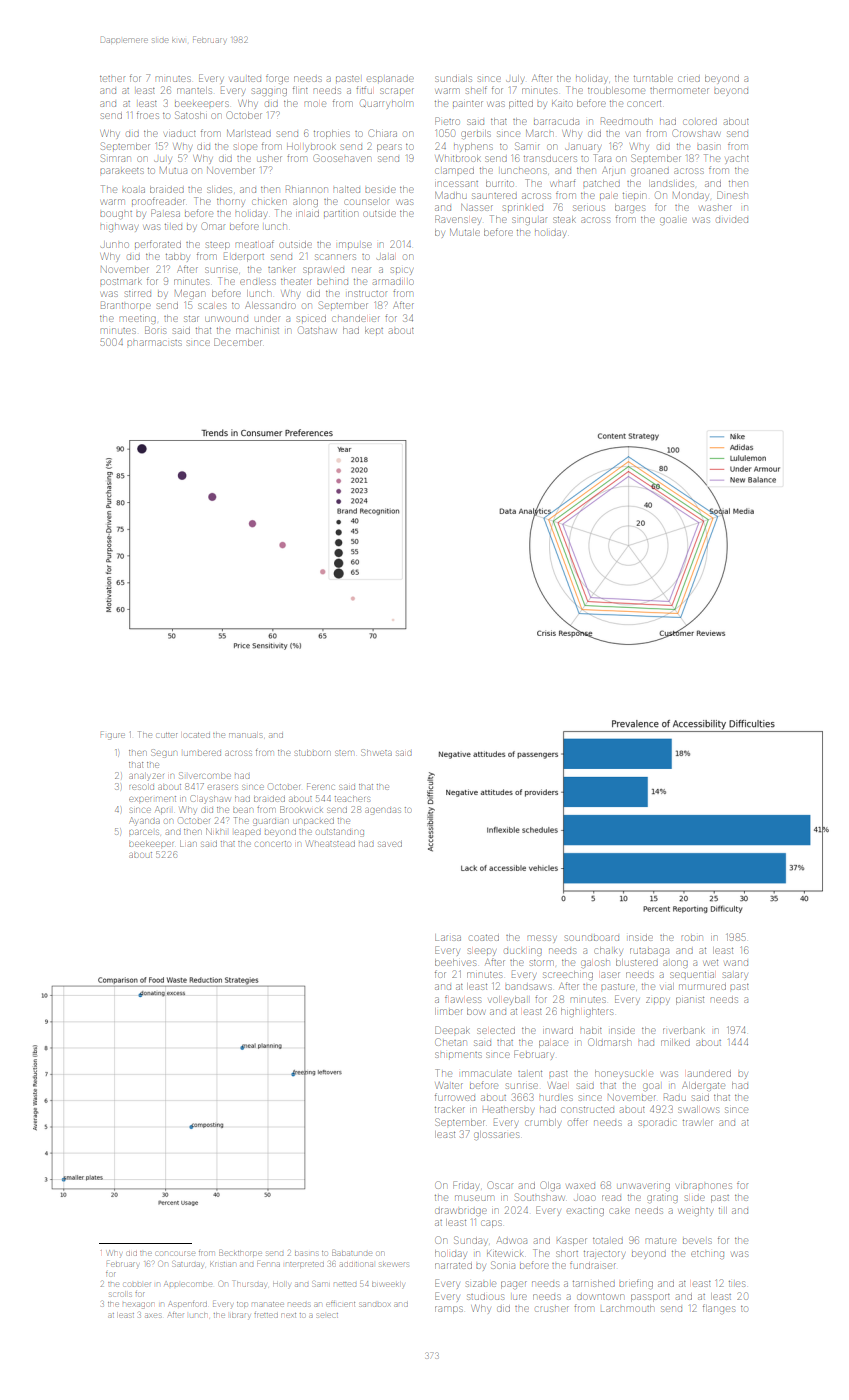 This screenshot has width=849, height=1400. I want to click on divided, so click(732, 220).
